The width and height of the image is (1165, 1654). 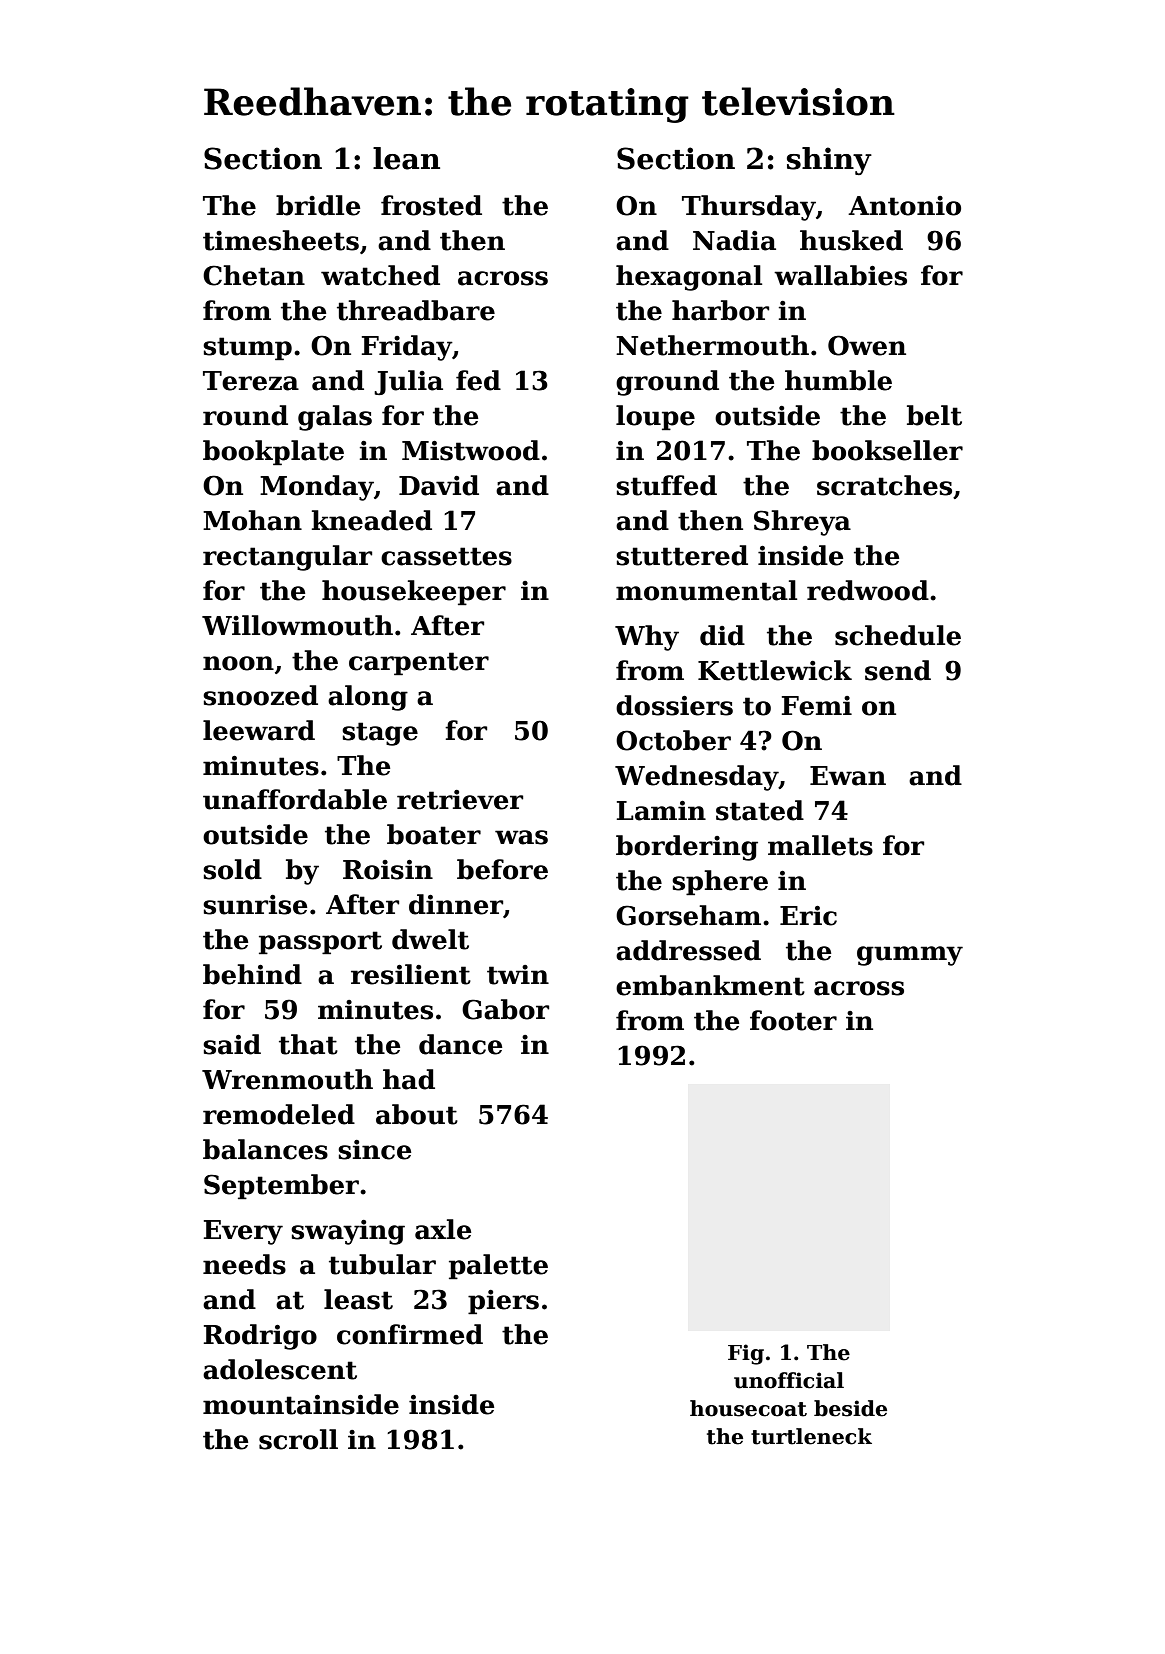 What do you see at coordinates (505, 1009) in the image?
I see `Gabor` at bounding box center [505, 1009].
